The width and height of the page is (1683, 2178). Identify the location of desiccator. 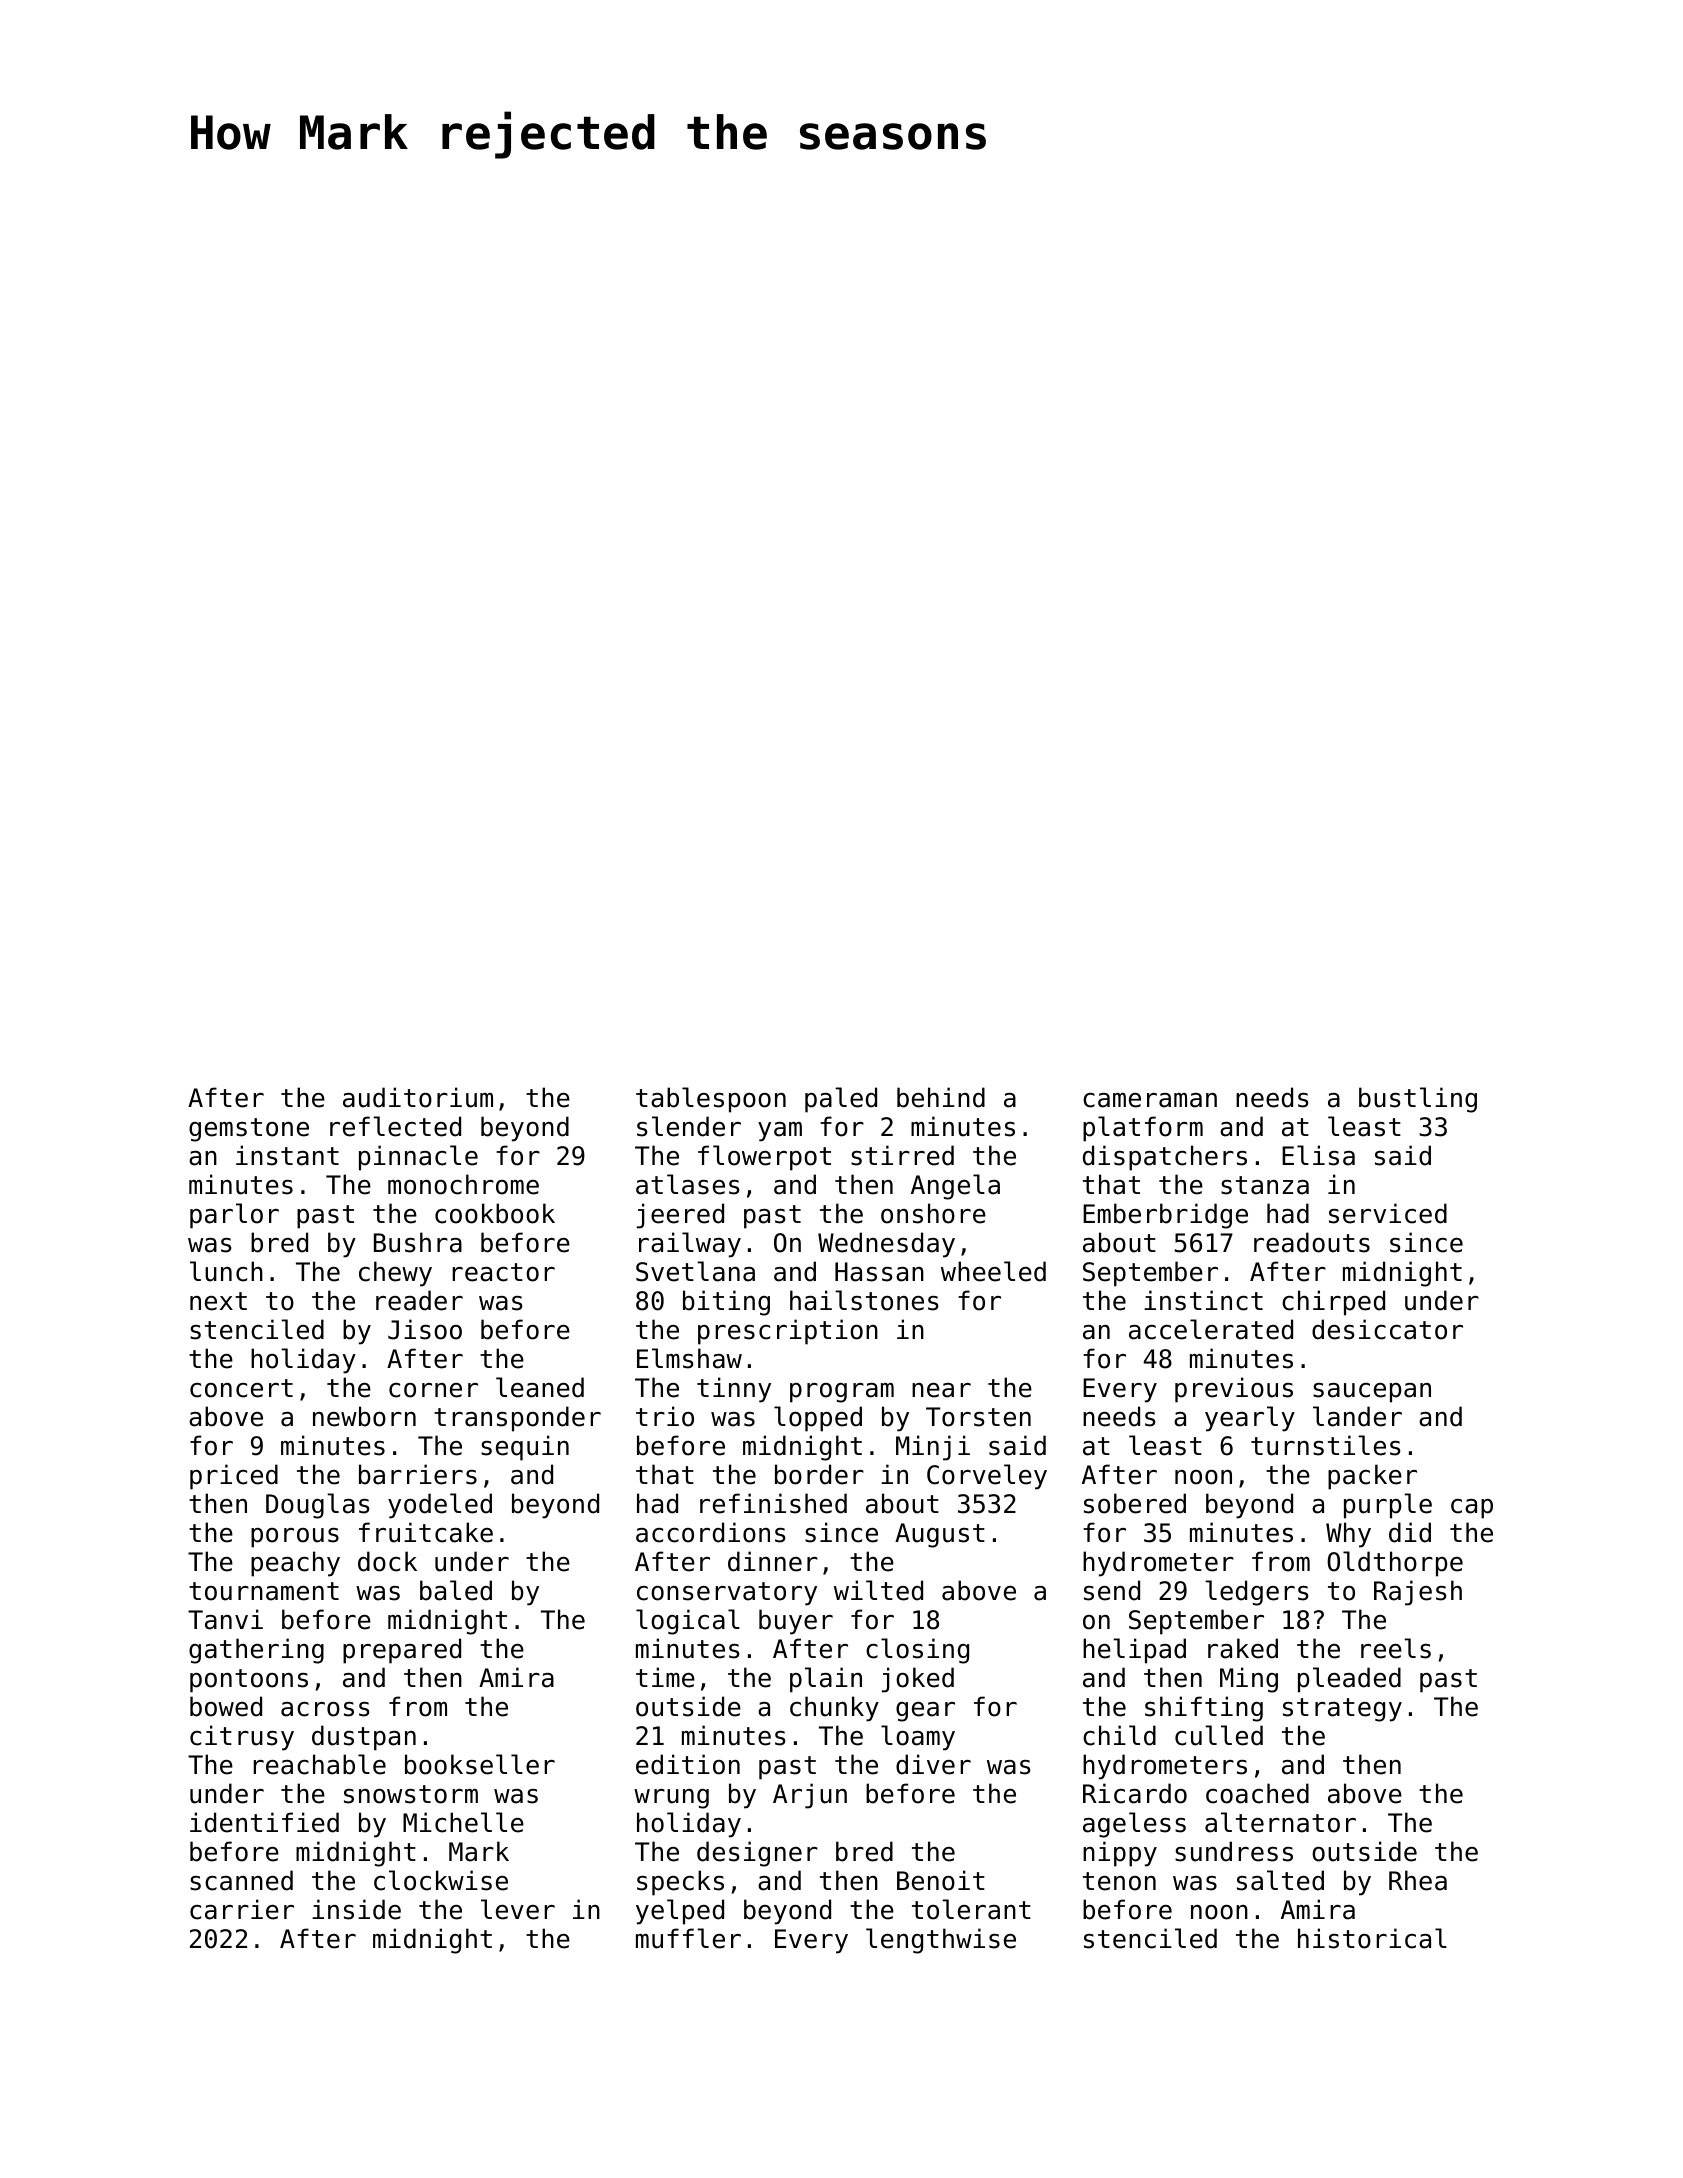
(1387, 1329).
